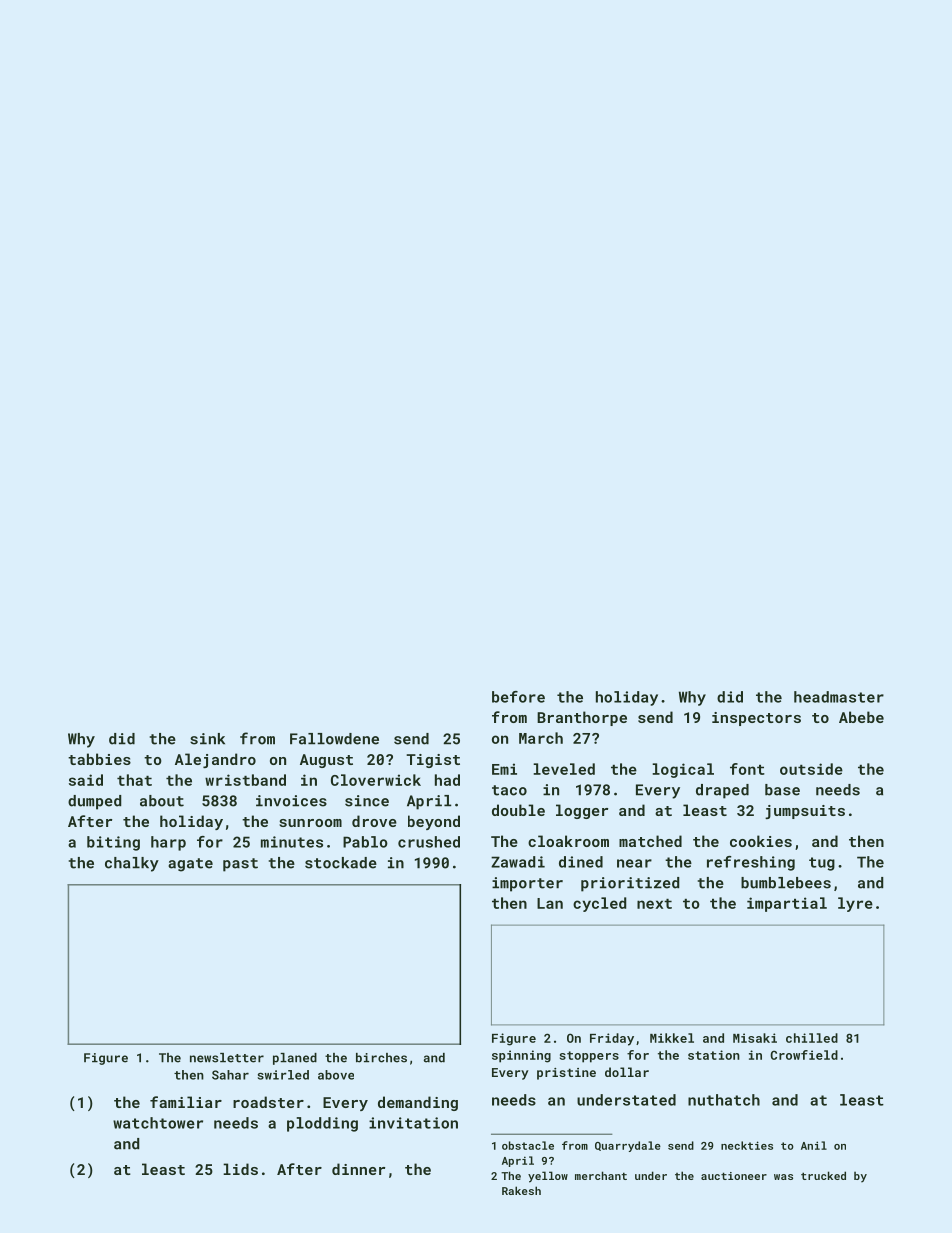 The image size is (952, 1233). Describe the element at coordinates (839, 697) in the screenshot. I see `headmaster` at that location.
